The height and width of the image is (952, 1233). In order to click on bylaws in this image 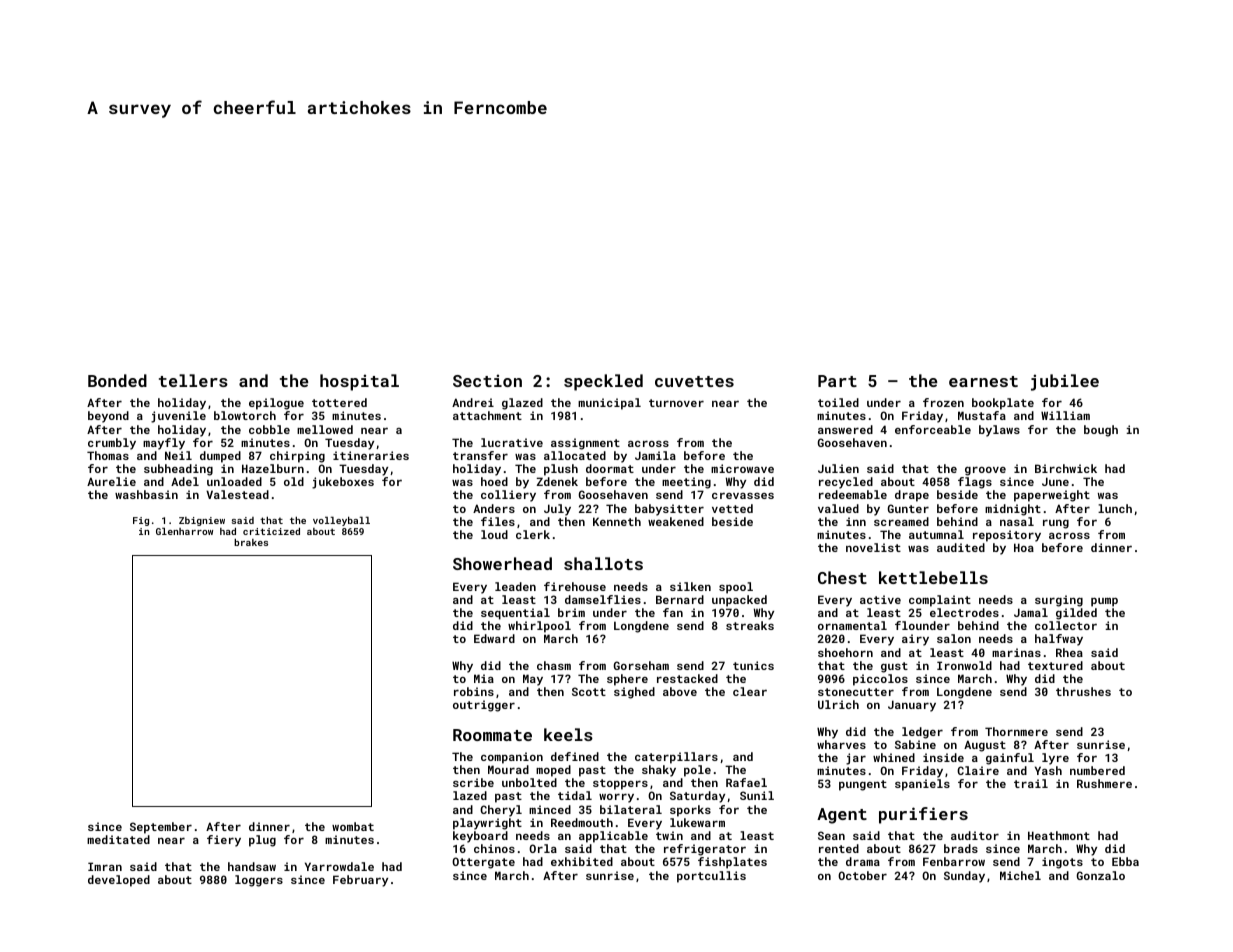, I will do `click(999, 431)`.
